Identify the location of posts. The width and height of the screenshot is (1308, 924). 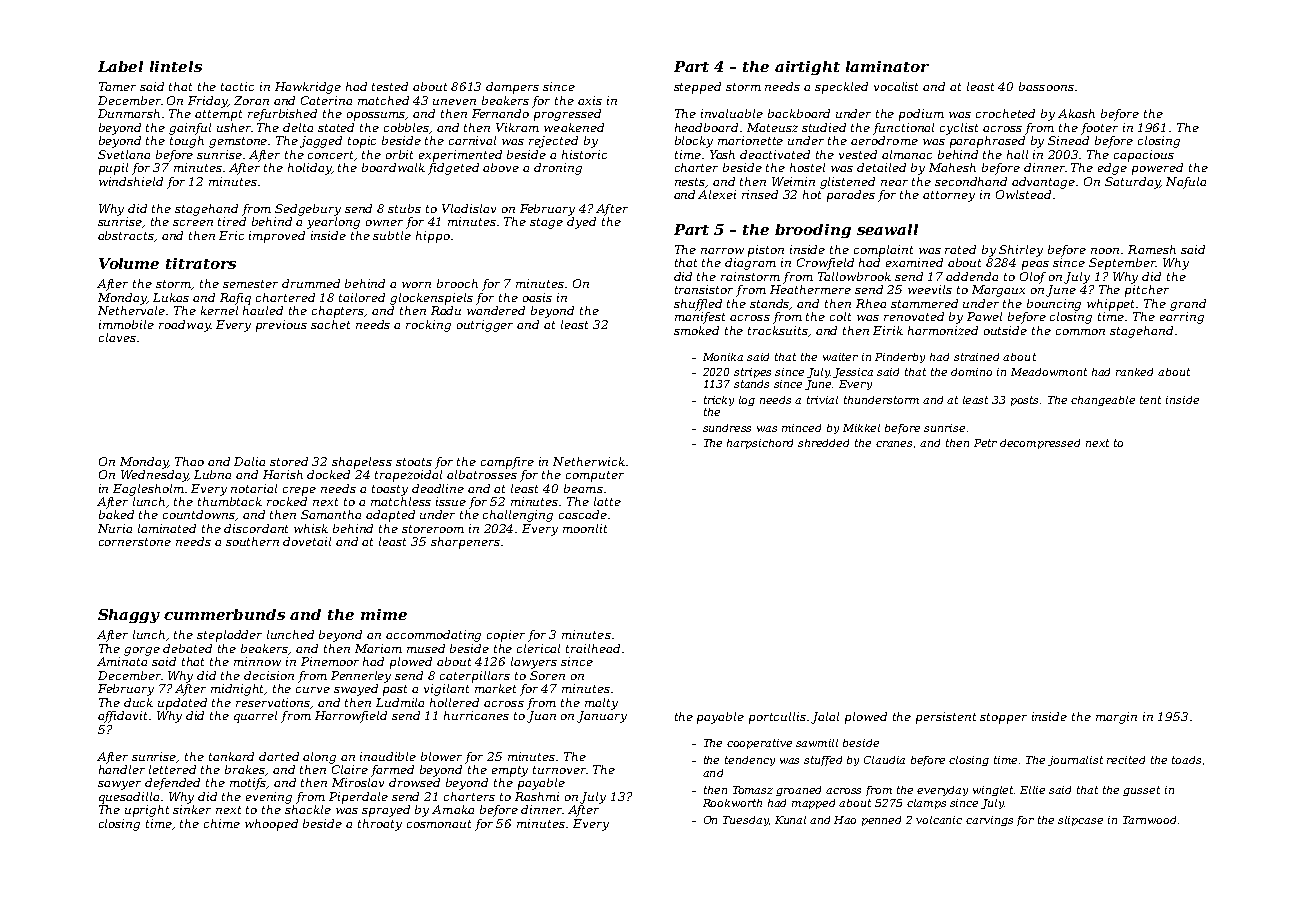
(1024, 401).
